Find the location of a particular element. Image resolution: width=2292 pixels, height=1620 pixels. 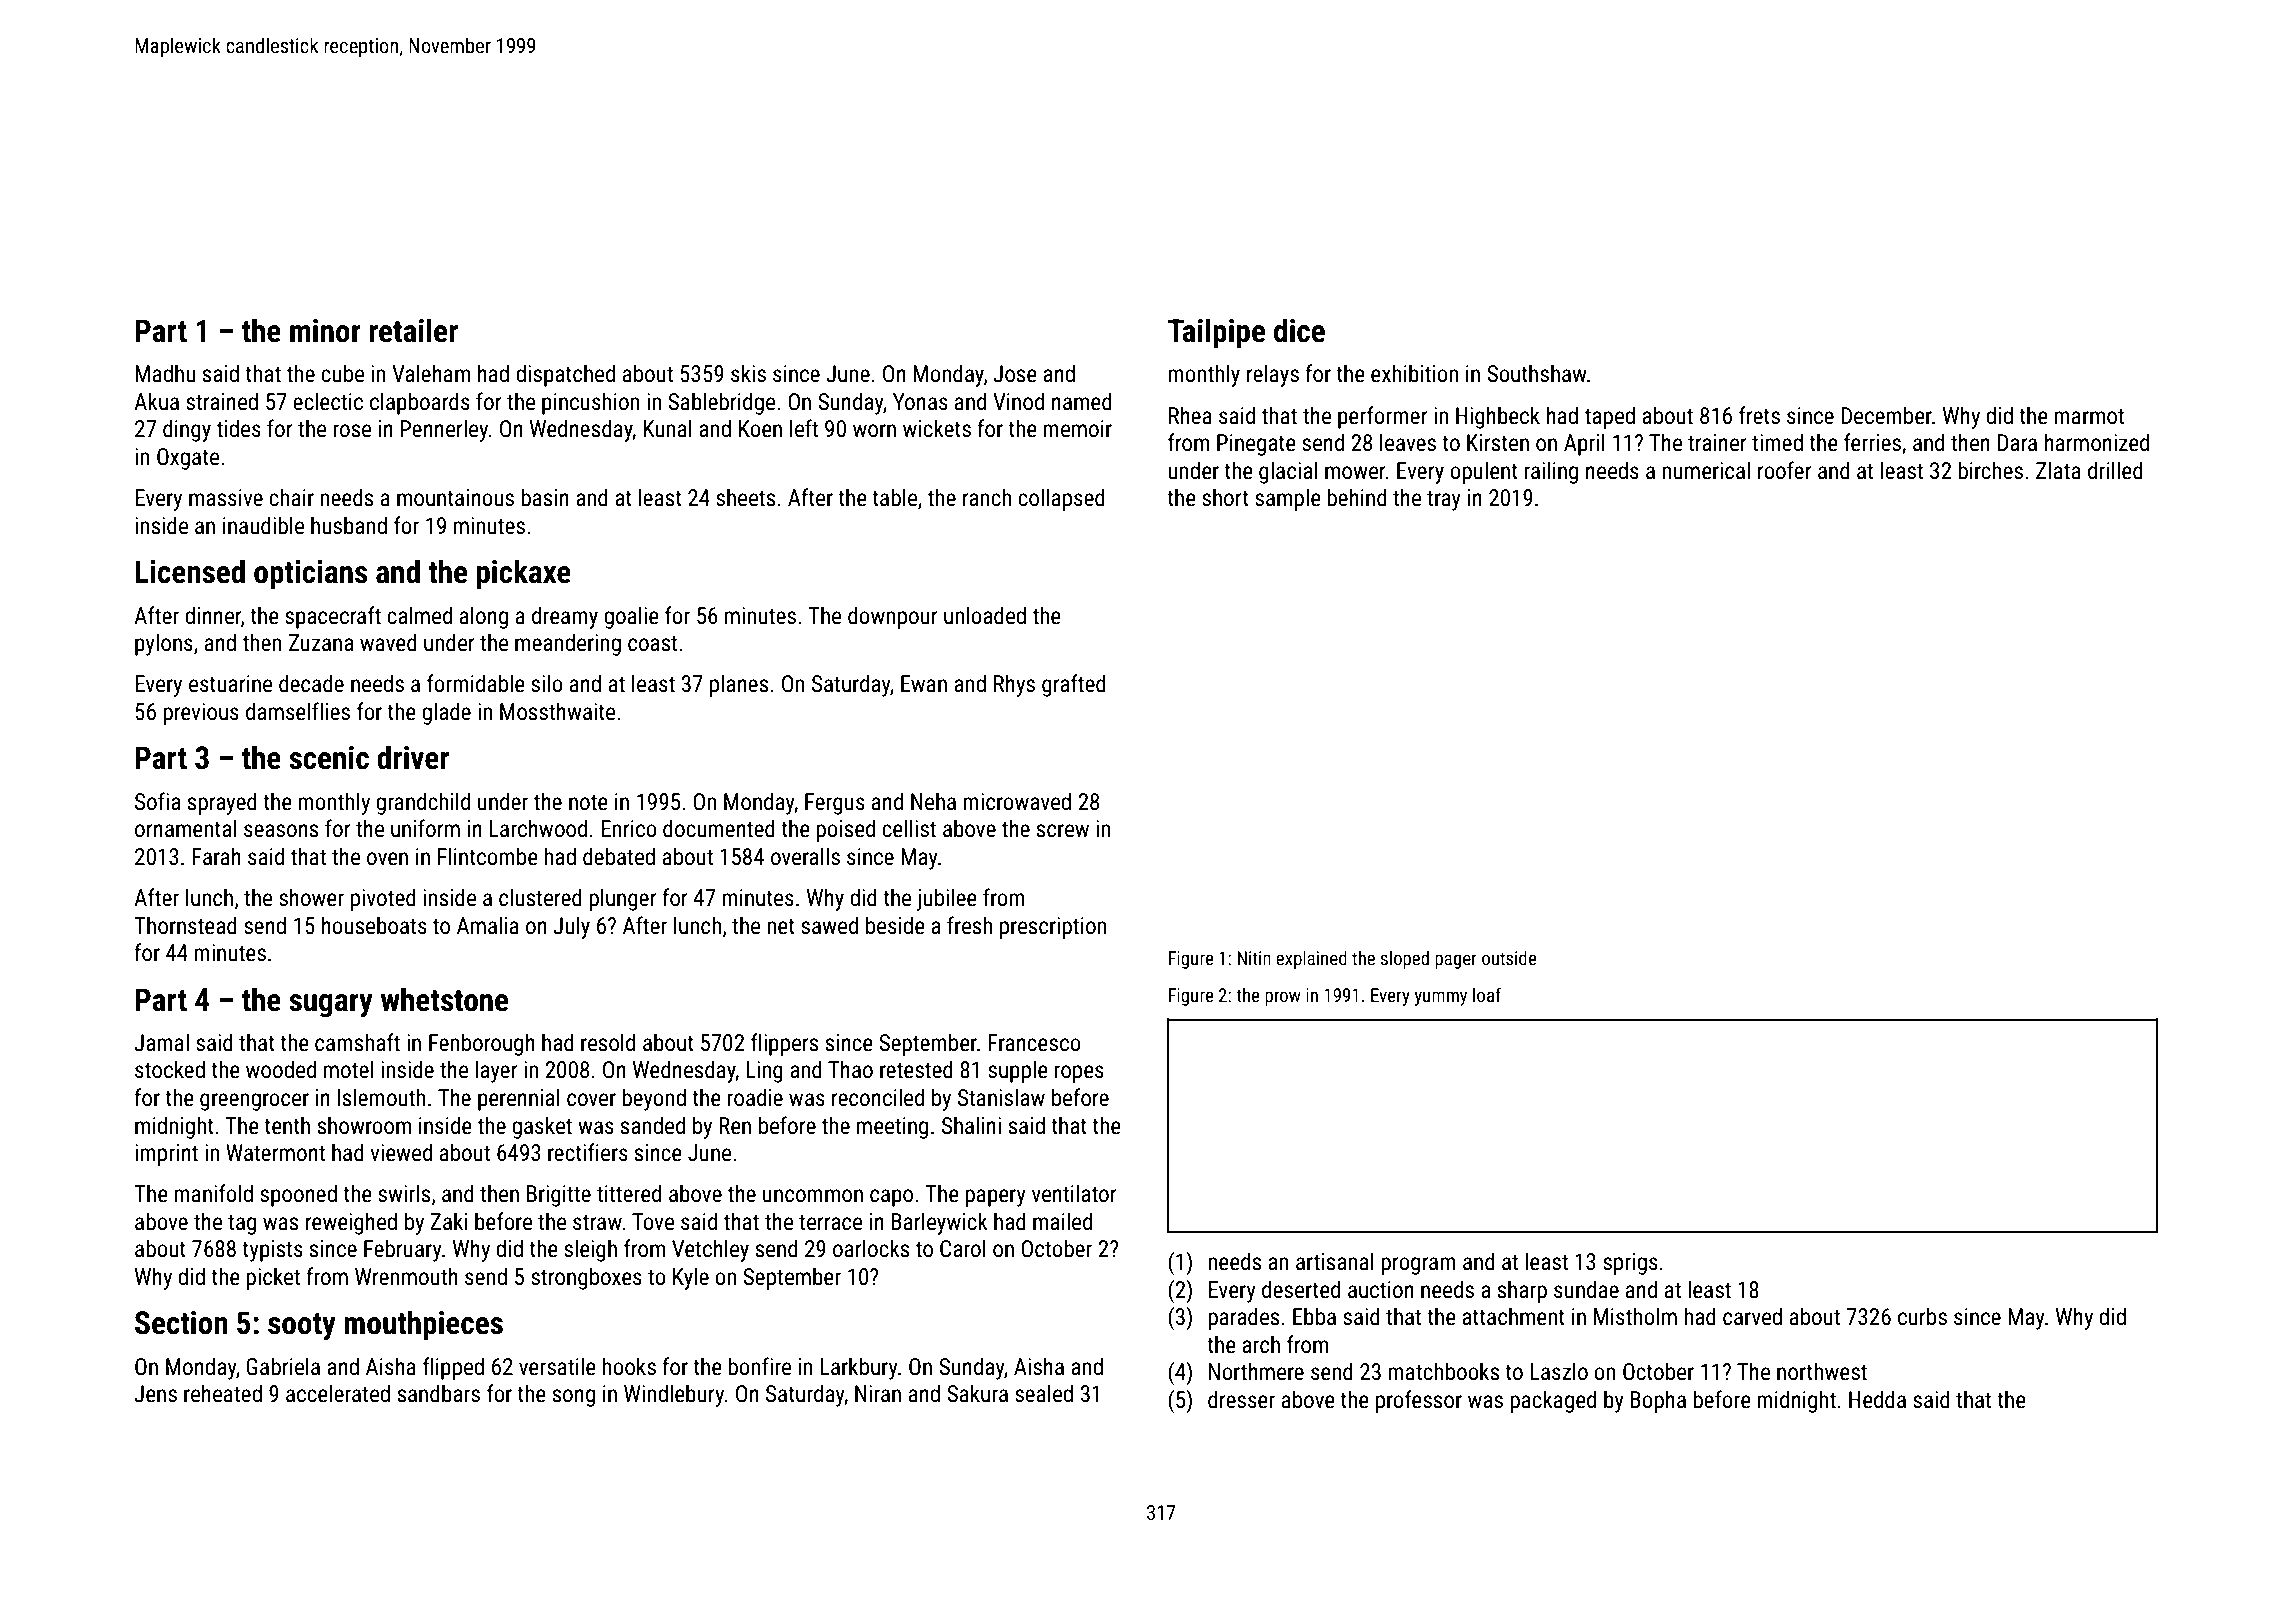

Tailpipe is located at coordinates (1216, 333).
